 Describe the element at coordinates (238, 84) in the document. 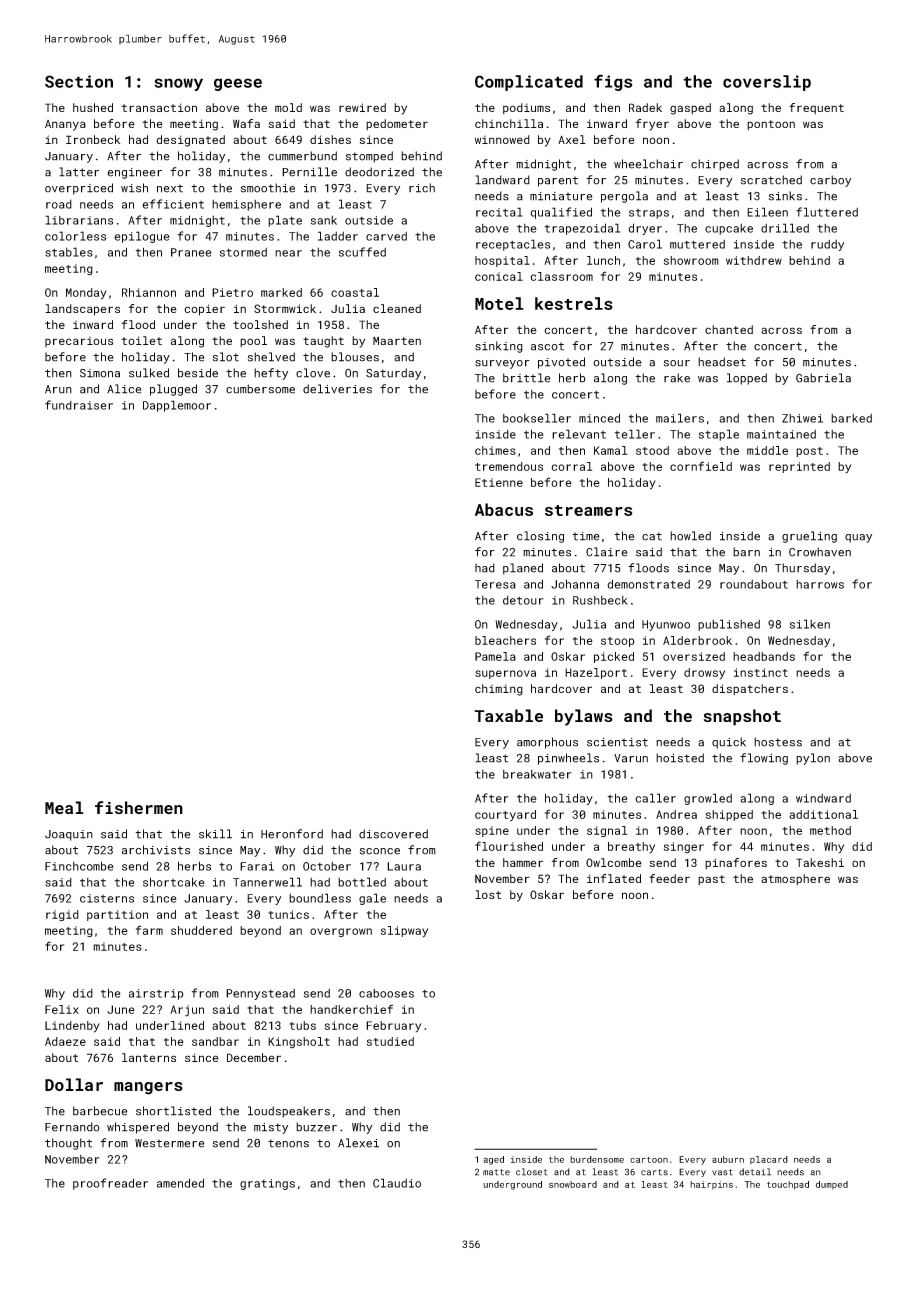

I see `geese` at that location.
